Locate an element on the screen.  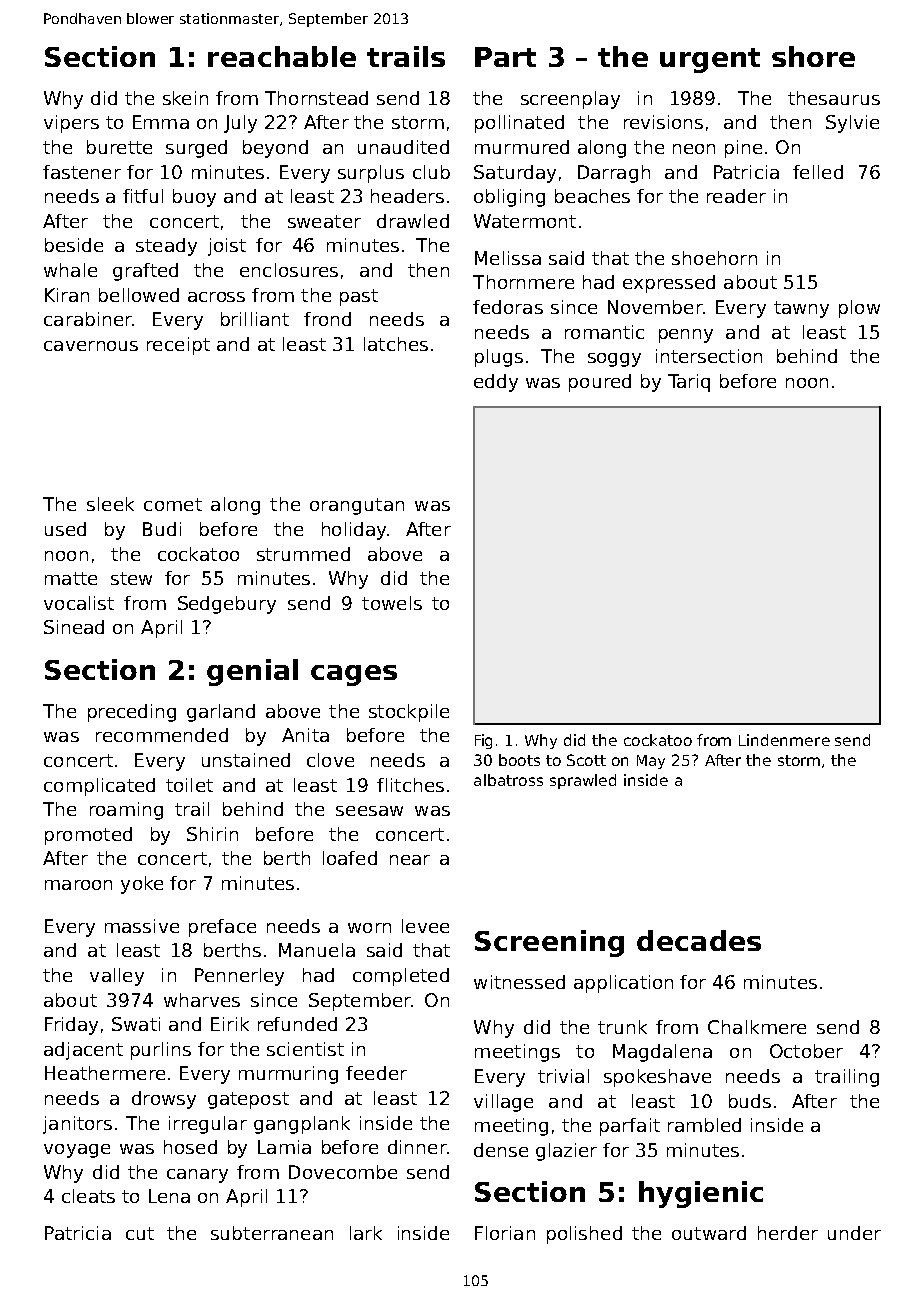
murmured is located at coordinates (522, 147).
